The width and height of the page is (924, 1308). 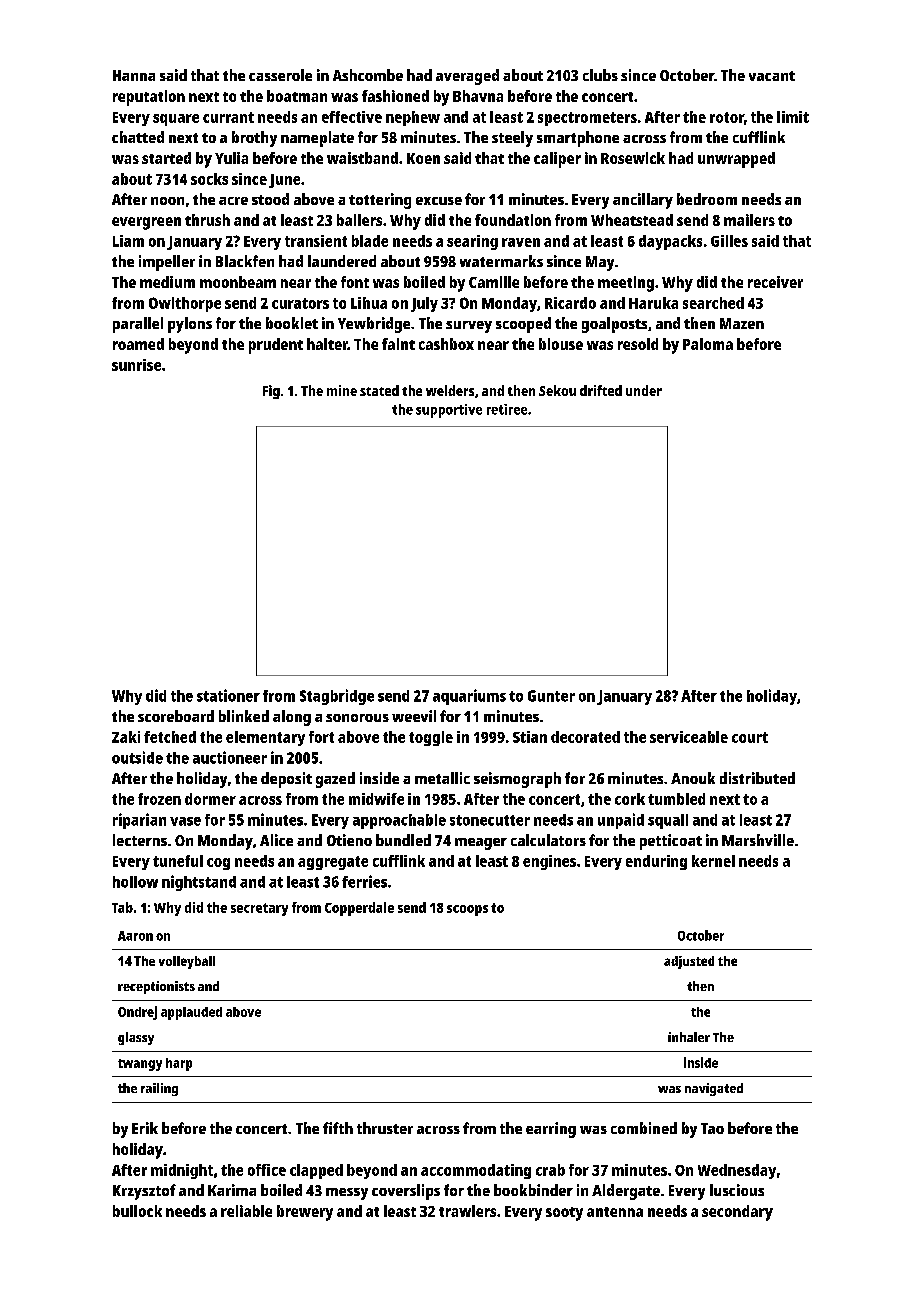 I want to click on serviceable, so click(x=689, y=737).
